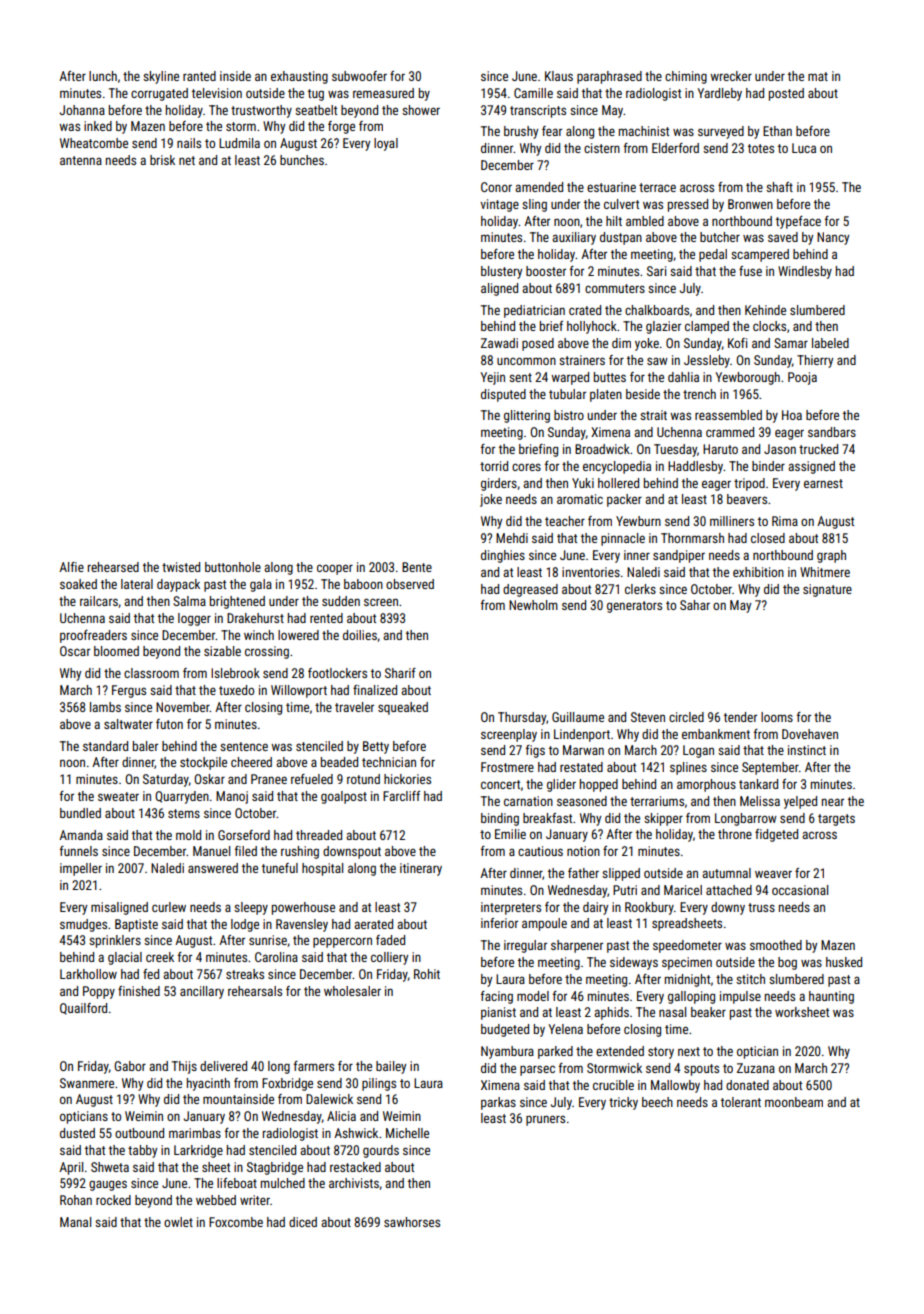 The height and width of the page is (1314, 924). I want to click on pruners, so click(545, 1120).
